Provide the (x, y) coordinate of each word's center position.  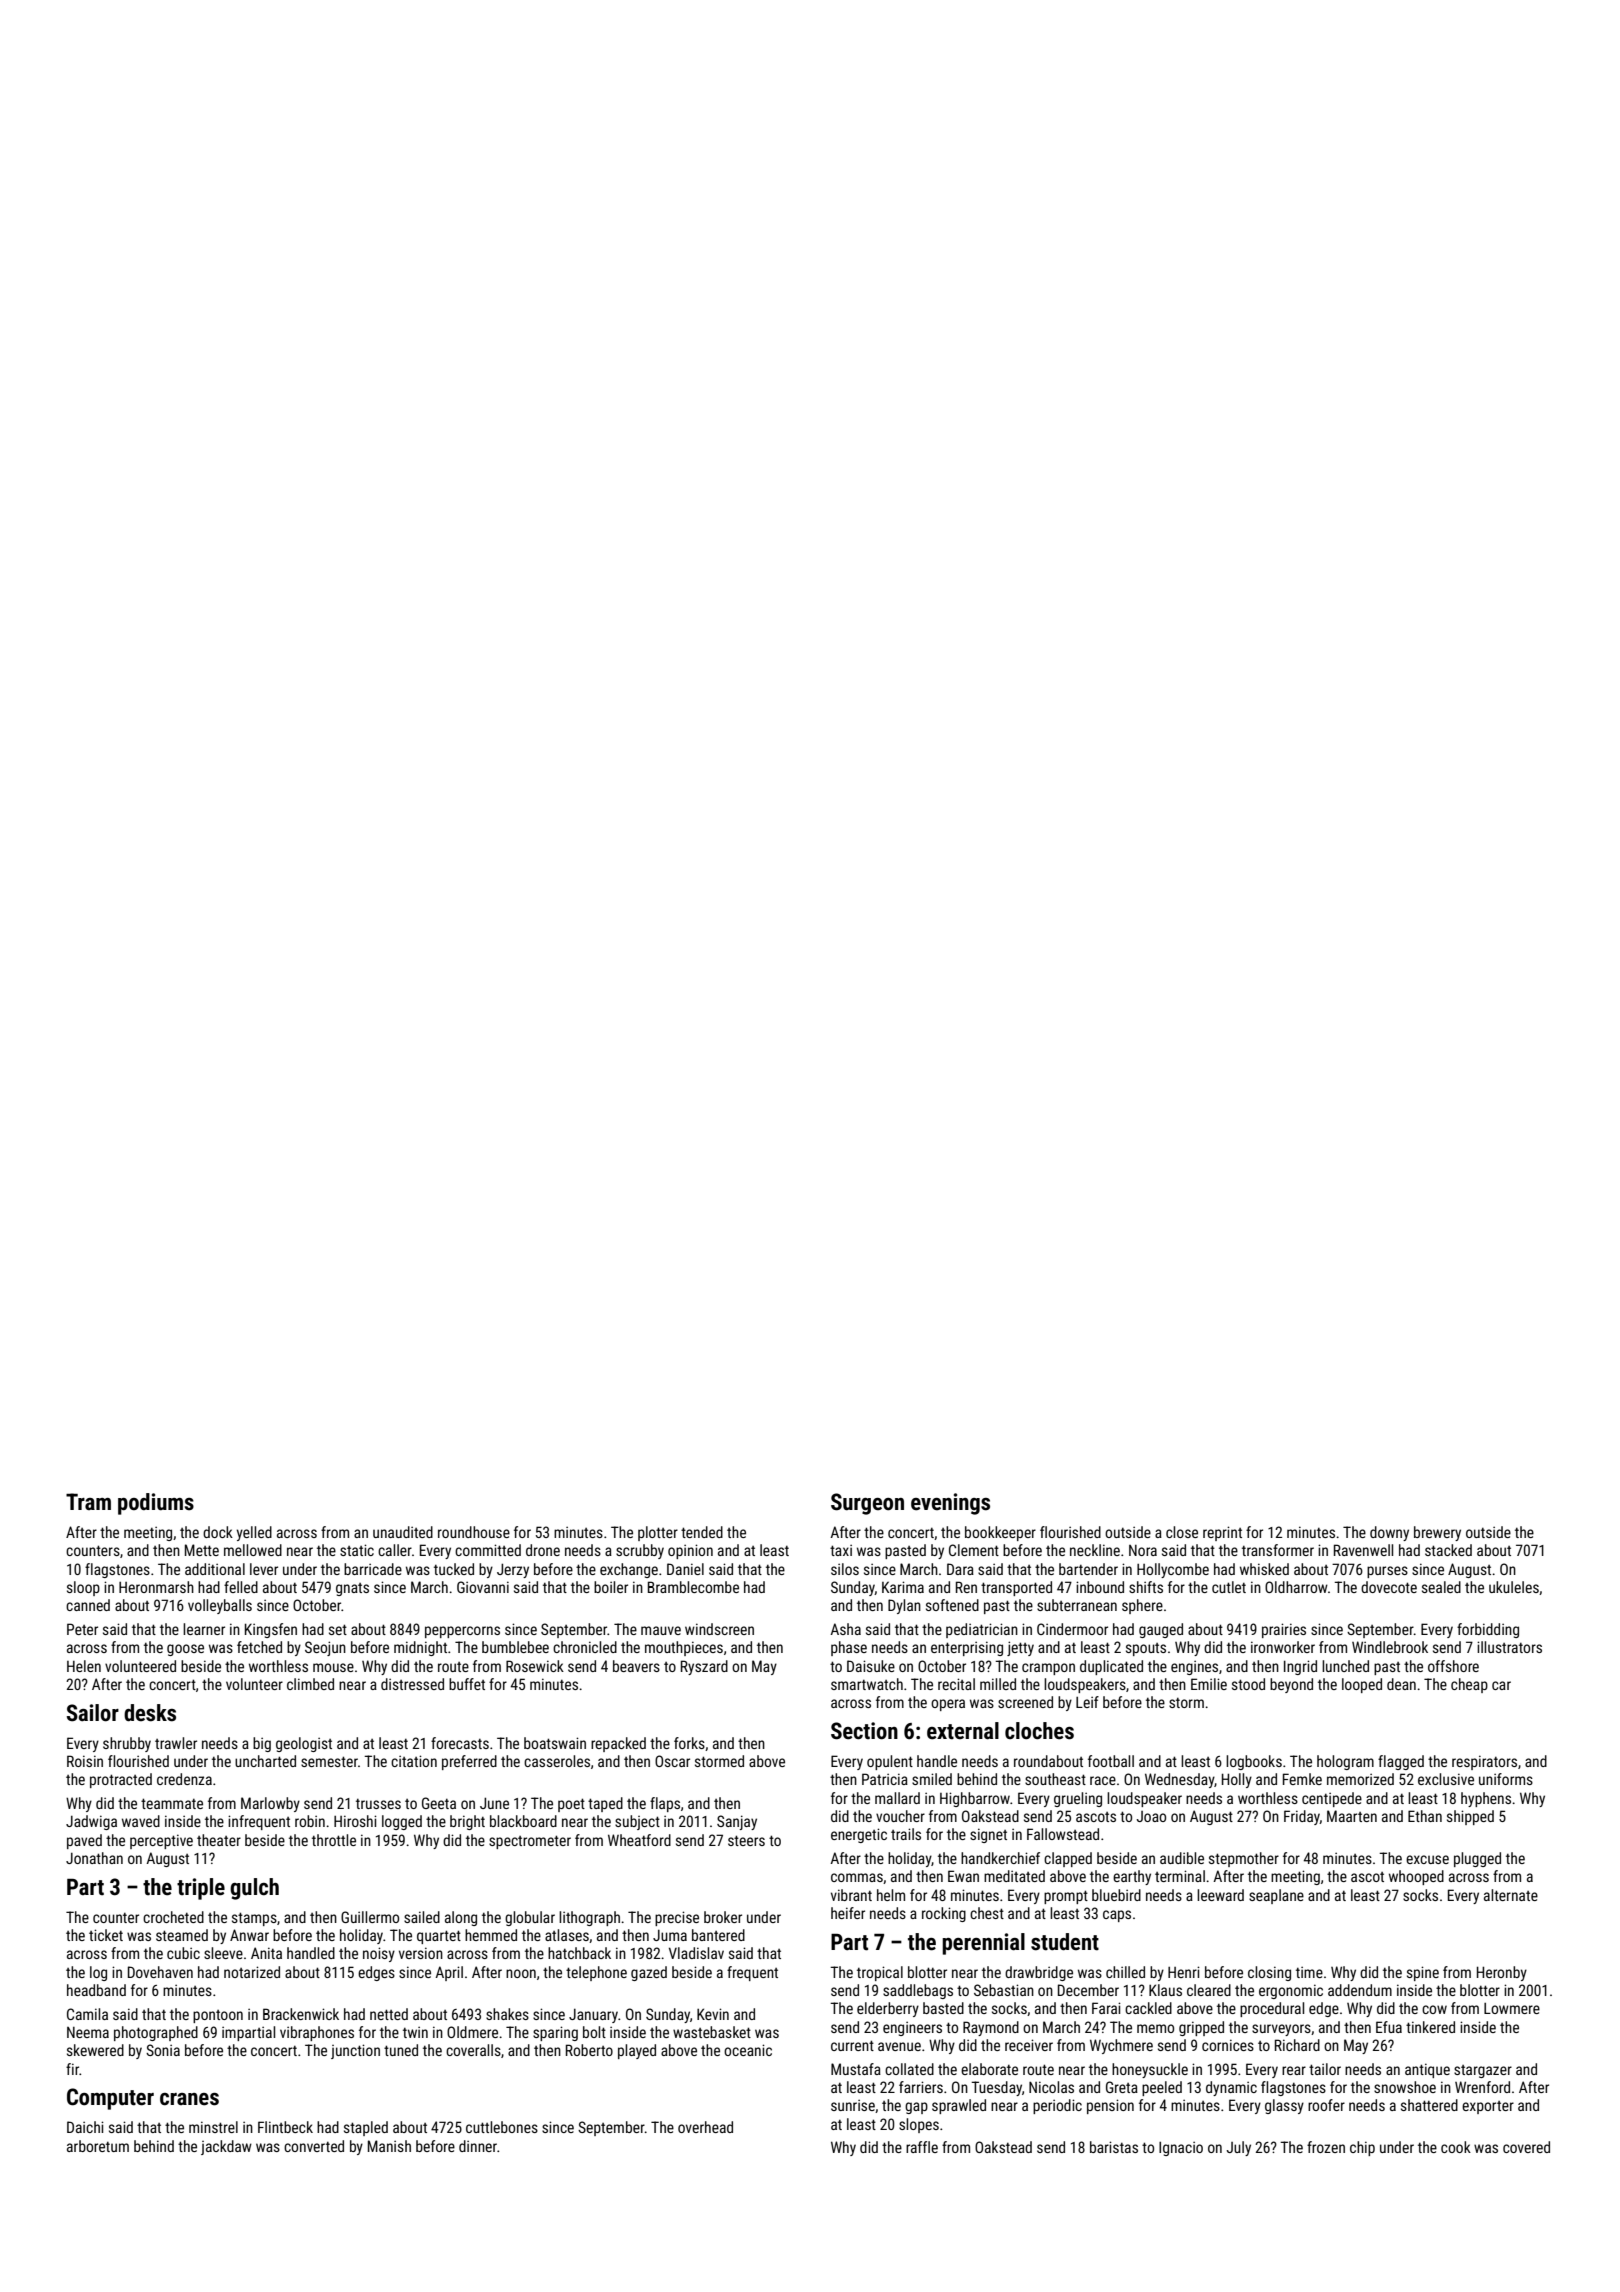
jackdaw (226, 2147)
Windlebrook (1390, 1647)
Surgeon (867, 1504)
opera (948, 1705)
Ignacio (1181, 2148)
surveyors (1281, 2030)
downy (1389, 1533)
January (593, 2016)
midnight (420, 1648)
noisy (379, 1954)
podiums (156, 1504)
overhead (705, 2127)
